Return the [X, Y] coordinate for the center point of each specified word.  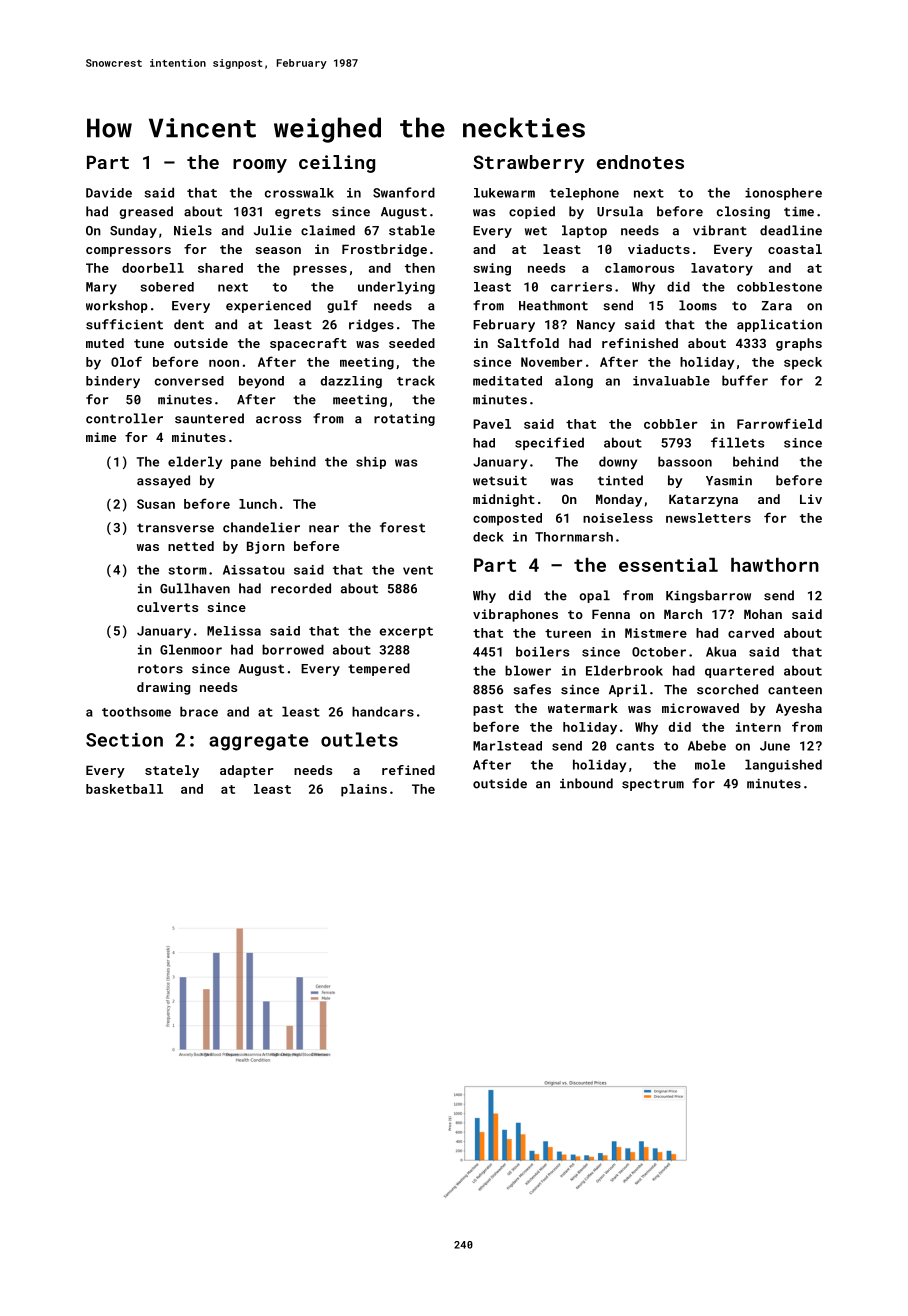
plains [364, 790]
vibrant [720, 230]
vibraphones [515, 615]
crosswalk [299, 193]
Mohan [763, 614]
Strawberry [528, 164]
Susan [156, 504]
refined [408, 770]
